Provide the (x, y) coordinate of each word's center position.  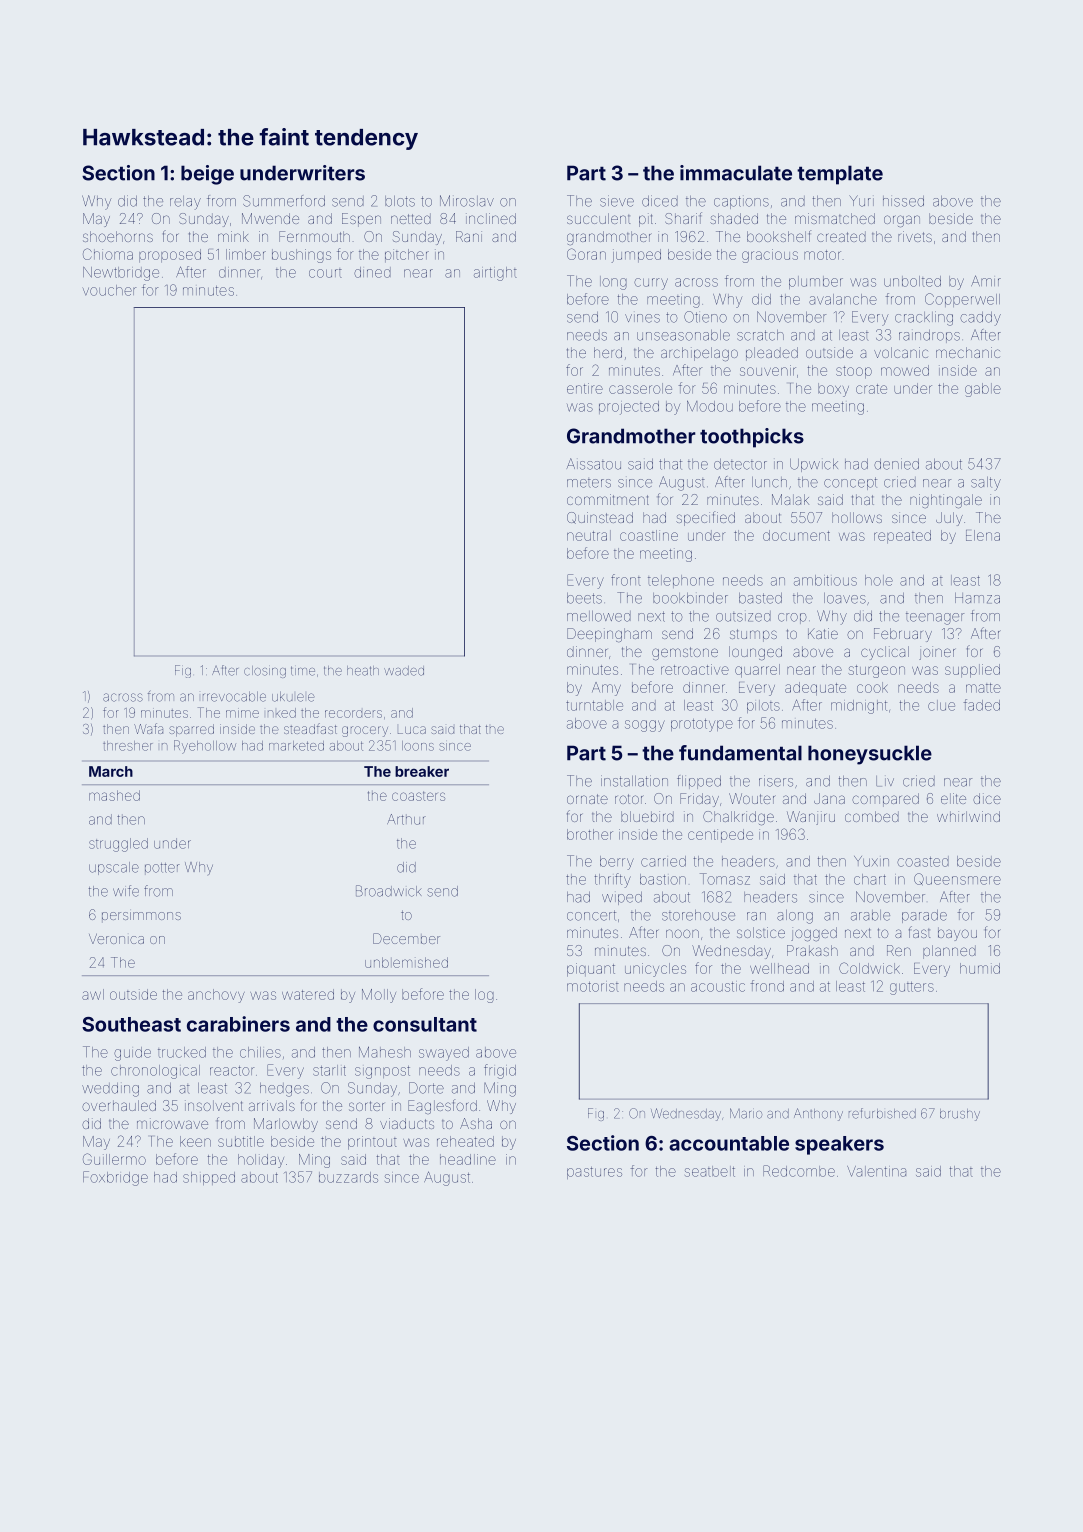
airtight (495, 274)
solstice (761, 932)
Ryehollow (205, 747)
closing (265, 672)
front (626, 580)
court (325, 273)
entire (585, 388)
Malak (790, 499)
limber (246, 254)
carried (663, 861)
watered (308, 994)
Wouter (752, 798)
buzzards (348, 1177)
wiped (622, 898)
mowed (905, 370)
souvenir (768, 370)
